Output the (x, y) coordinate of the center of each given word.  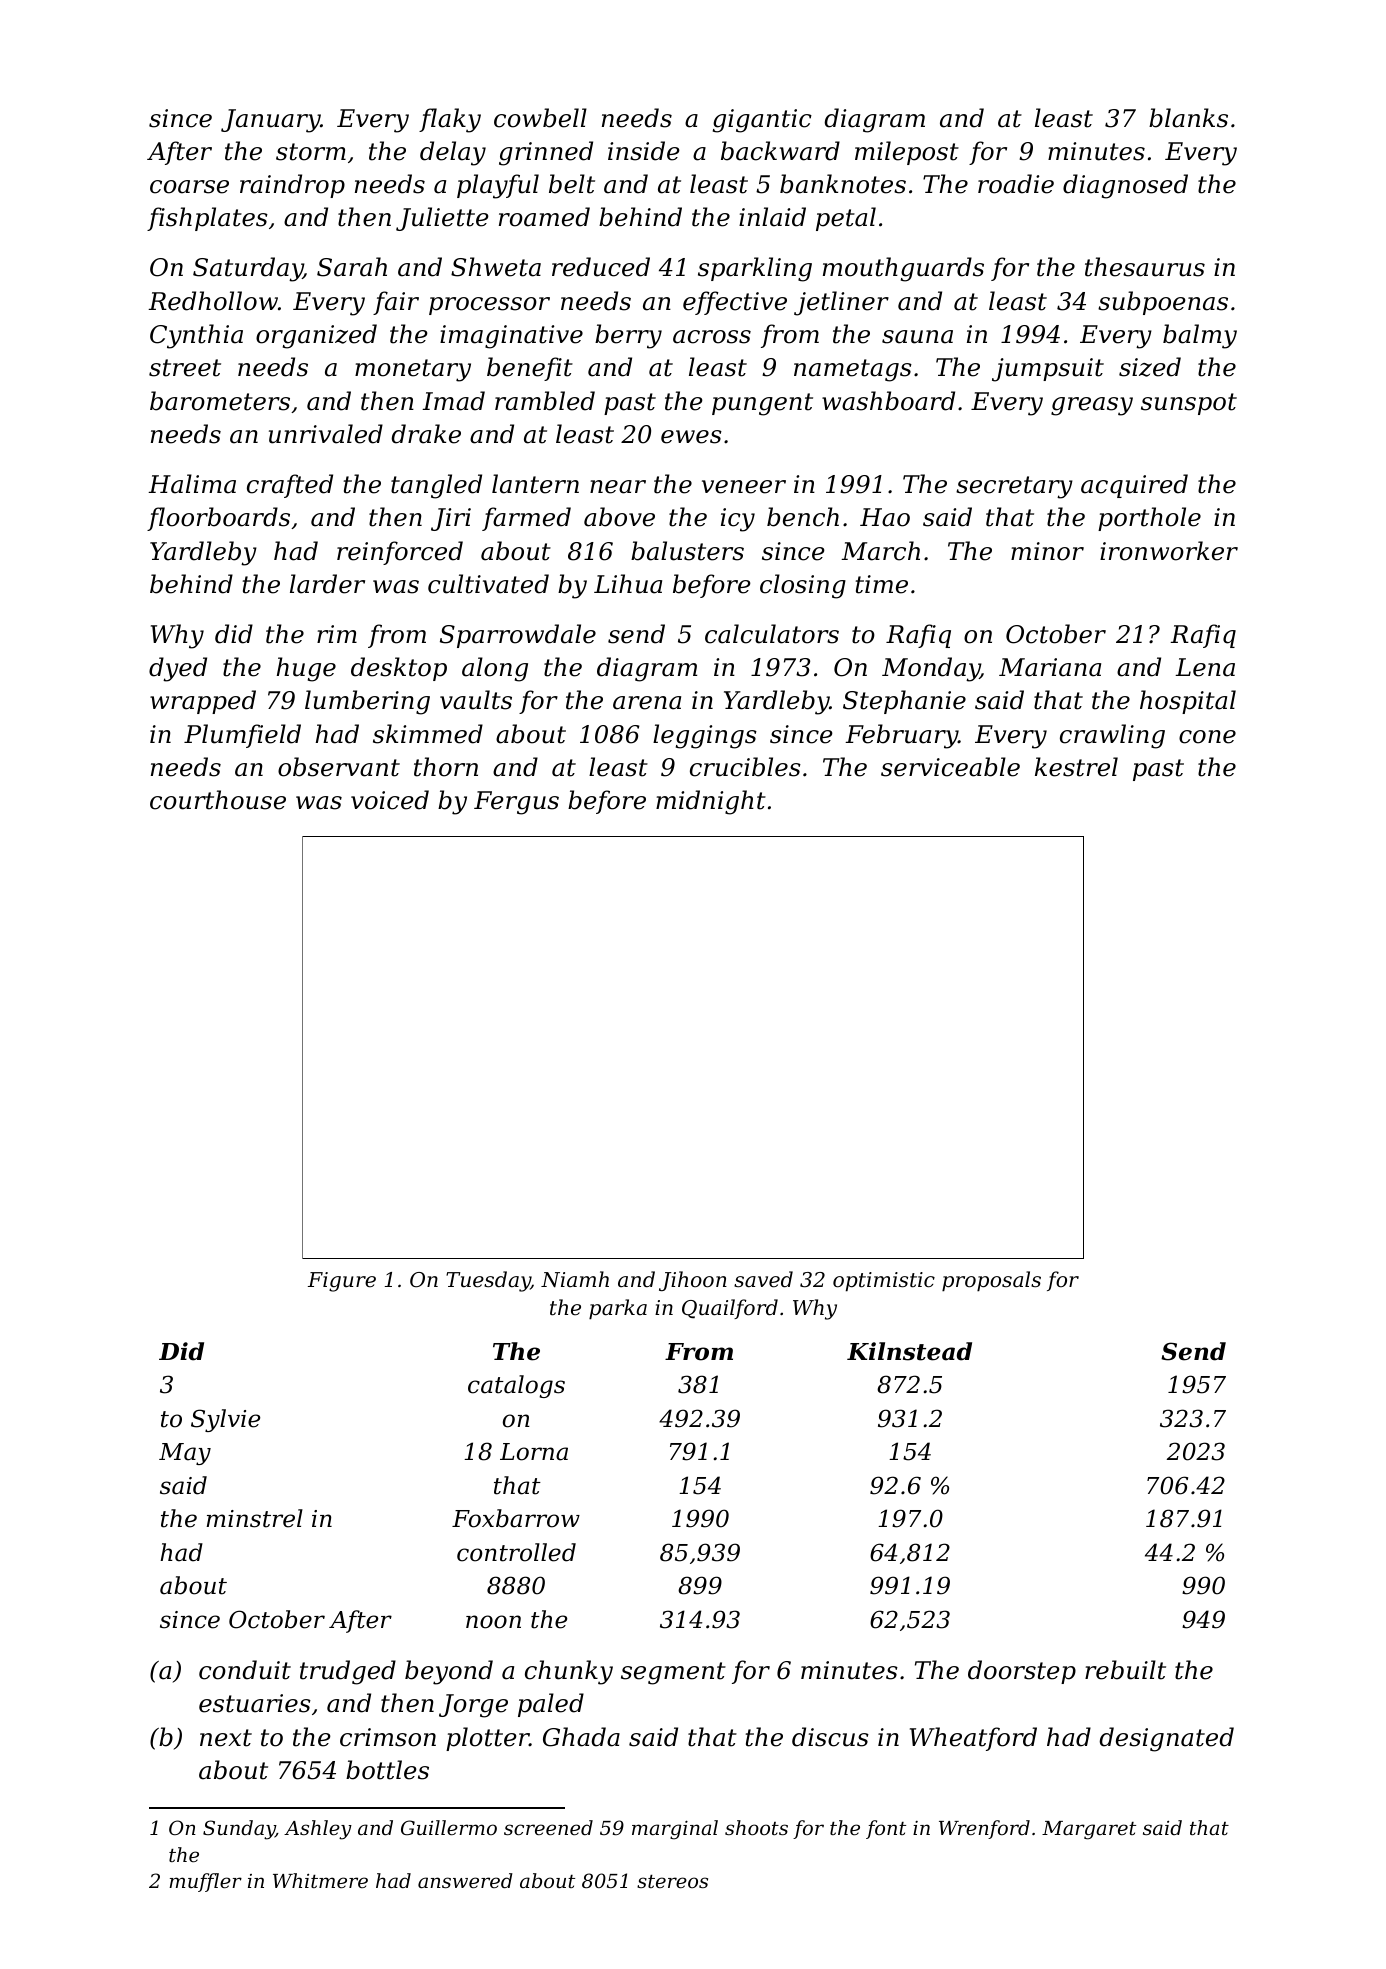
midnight (711, 802)
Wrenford (984, 1829)
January (270, 121)
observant (339, 767)
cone (1207, 737)
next (226, 1738)
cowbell (540, 118)
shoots (756, 1827)
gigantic (762, 121)
